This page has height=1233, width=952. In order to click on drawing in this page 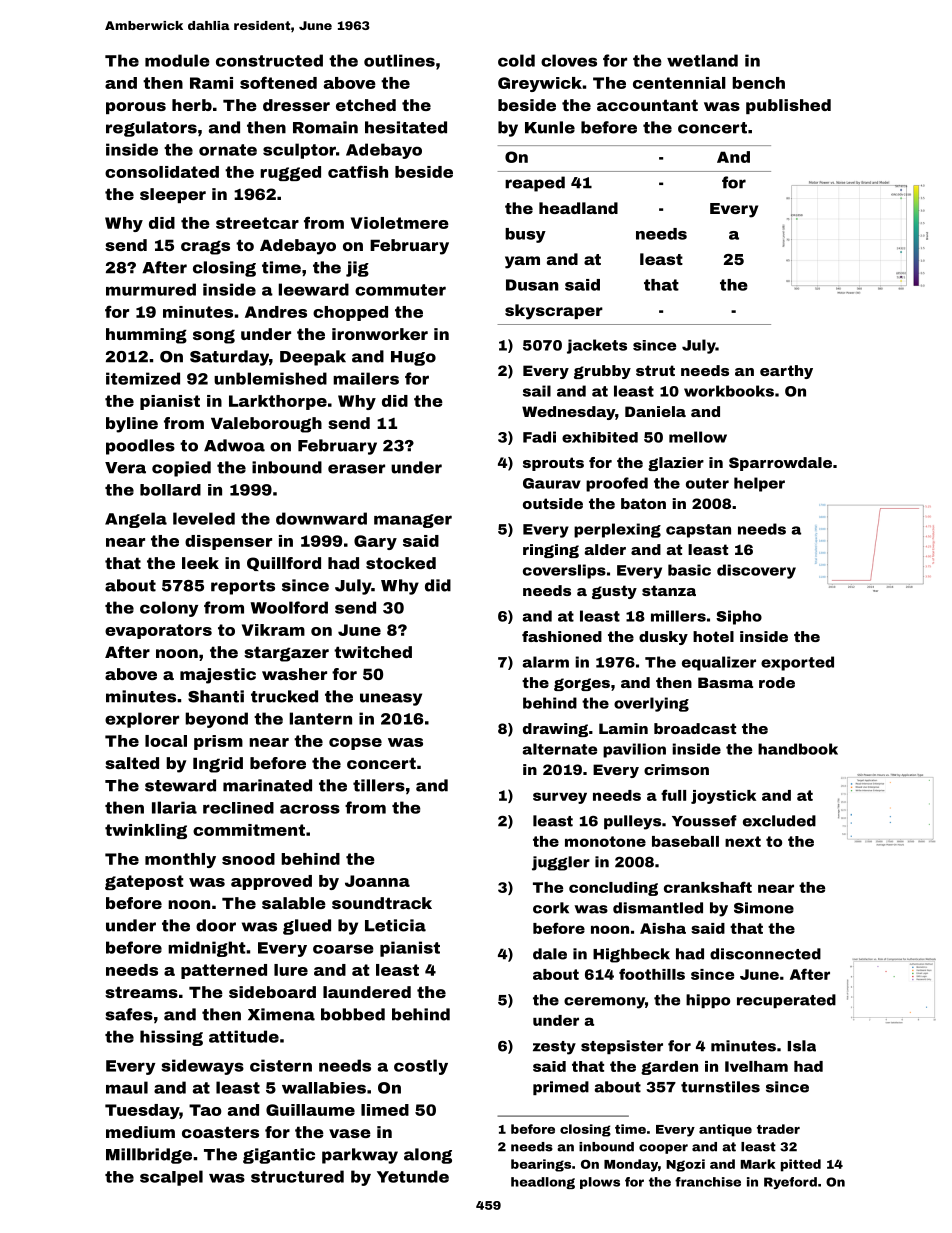, I will do `click(555, 730)`.
